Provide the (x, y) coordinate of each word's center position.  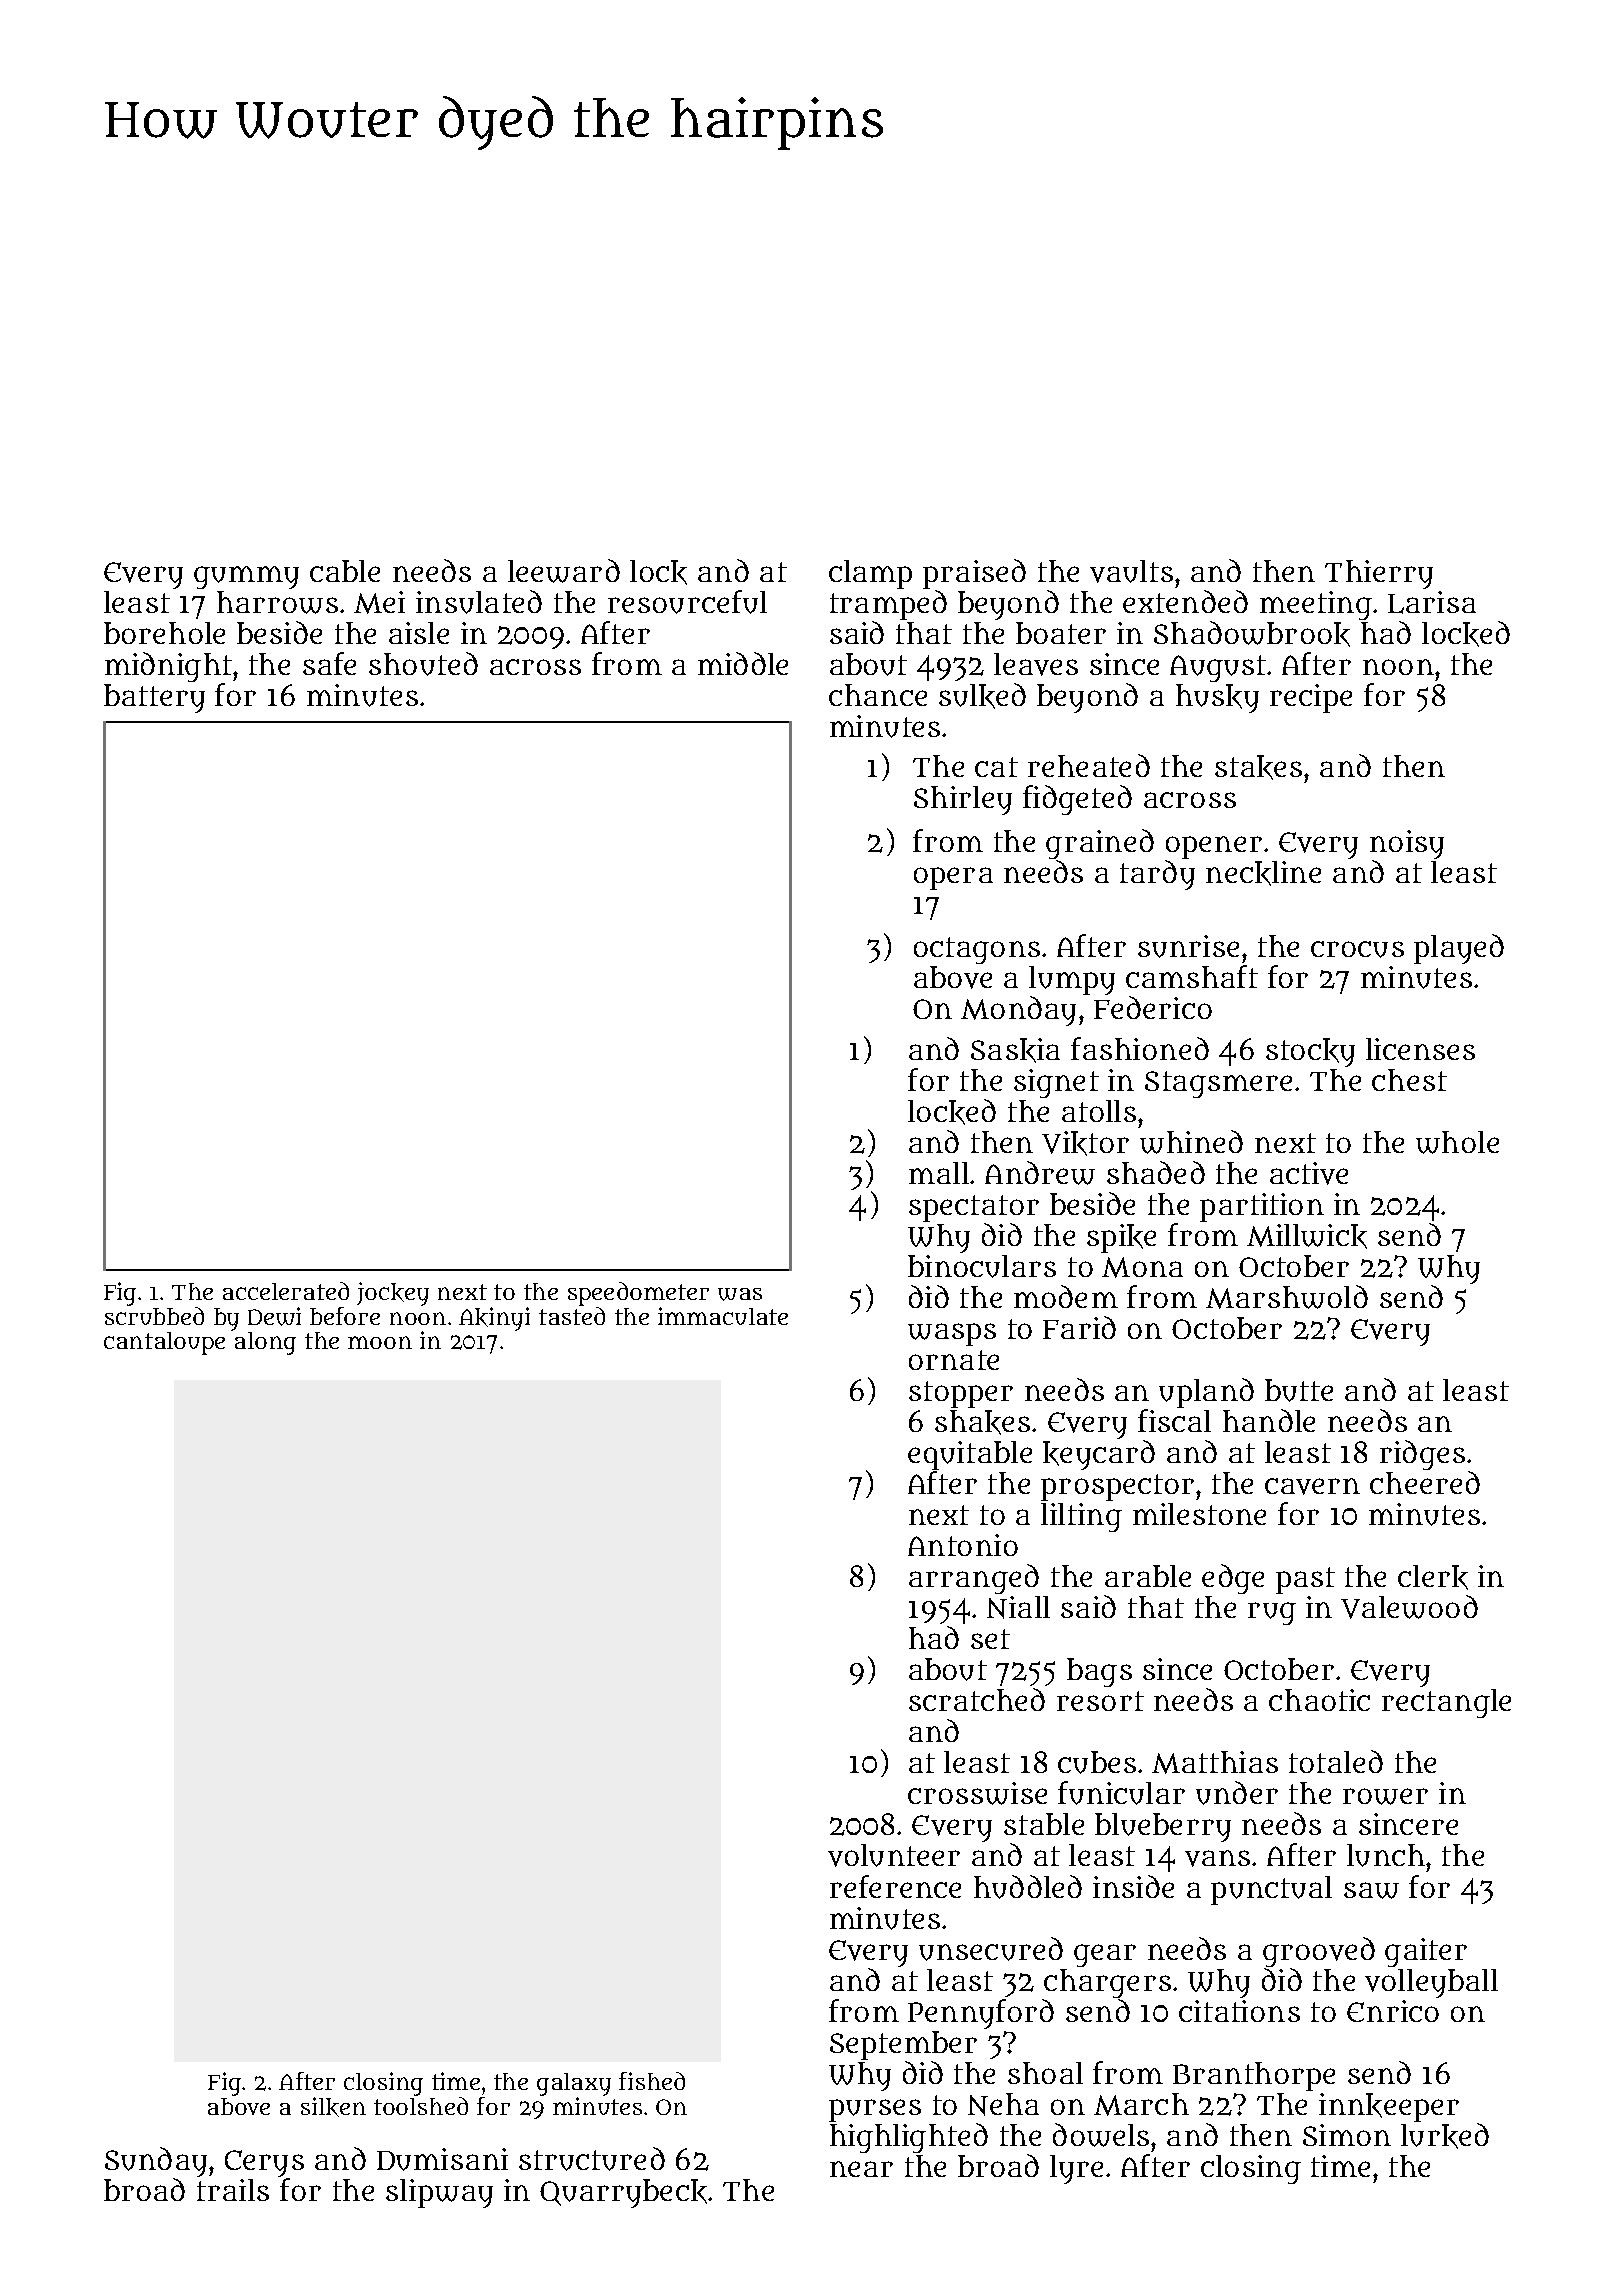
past (1305, 1580)
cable (345, 571)
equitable (970, 1455)
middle (743, 663)
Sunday (156, 2163)
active (1309, 1173)
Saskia (1015, 1050)
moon (380, 1342)
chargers (1107, 1983)
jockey (393, 1294)
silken (333, 2107)
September (903, 2045)
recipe (1311, 698)
